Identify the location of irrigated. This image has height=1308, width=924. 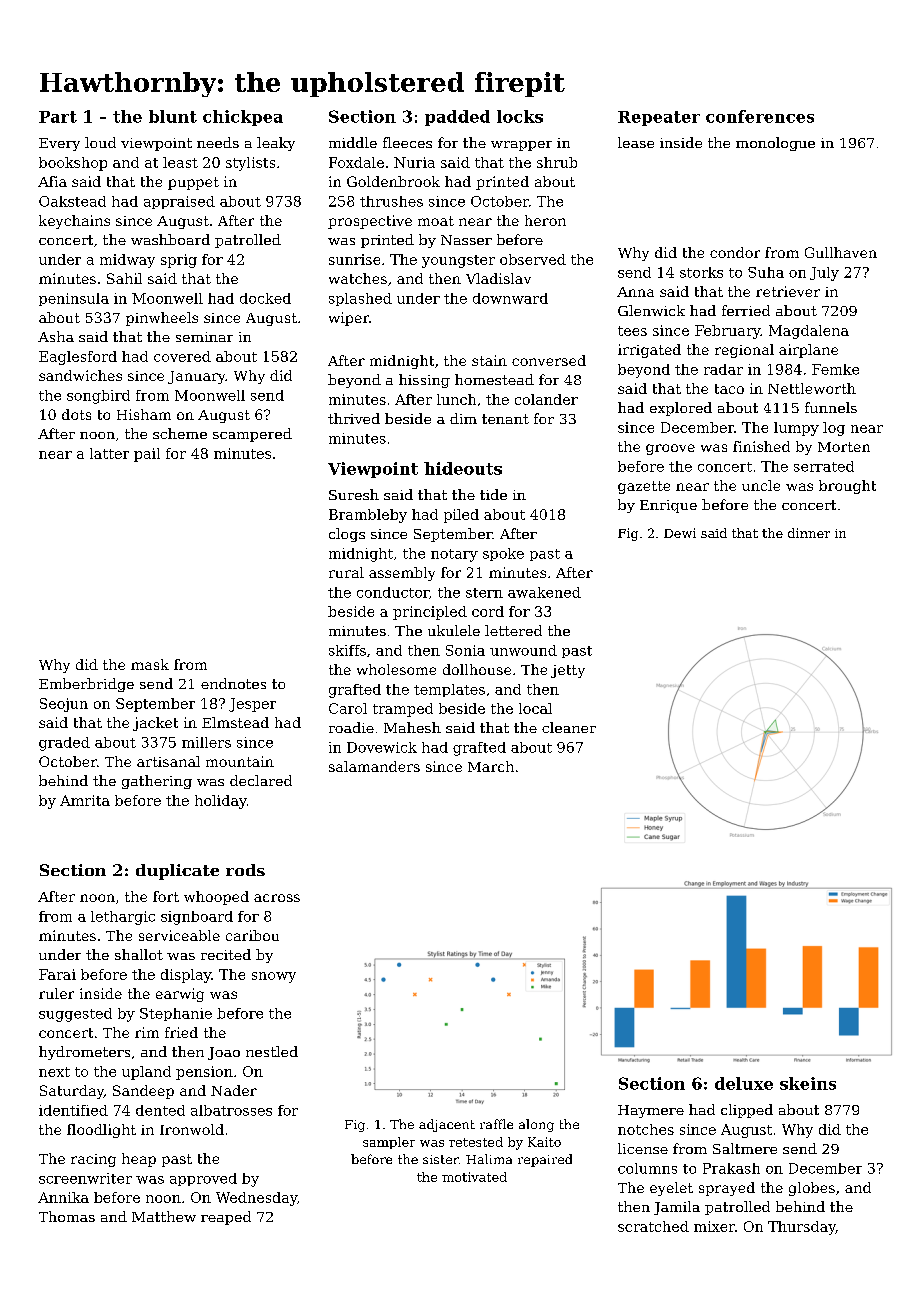
(649, 351).
